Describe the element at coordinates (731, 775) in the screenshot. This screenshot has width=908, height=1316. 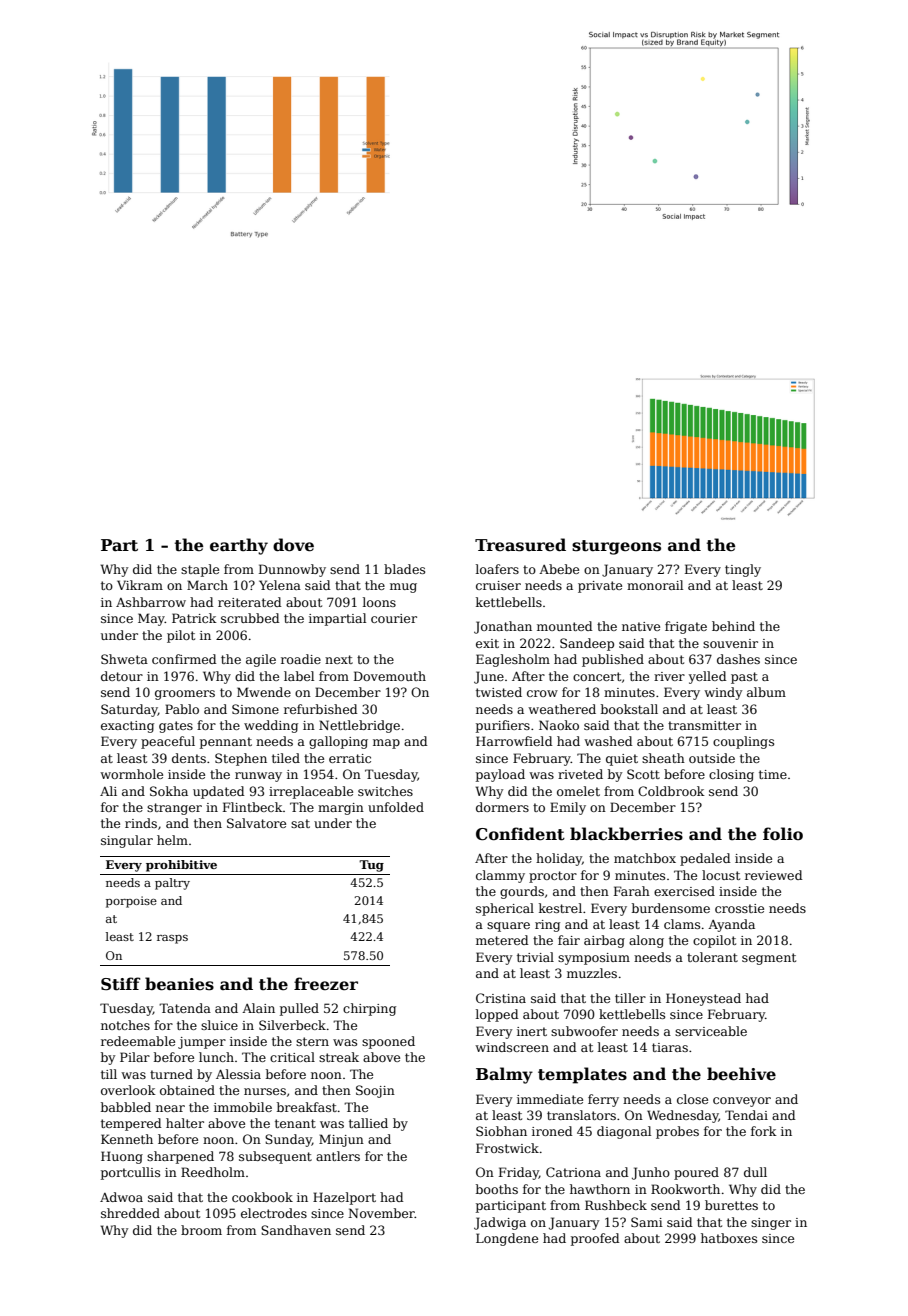
I see `closing` at that location.
